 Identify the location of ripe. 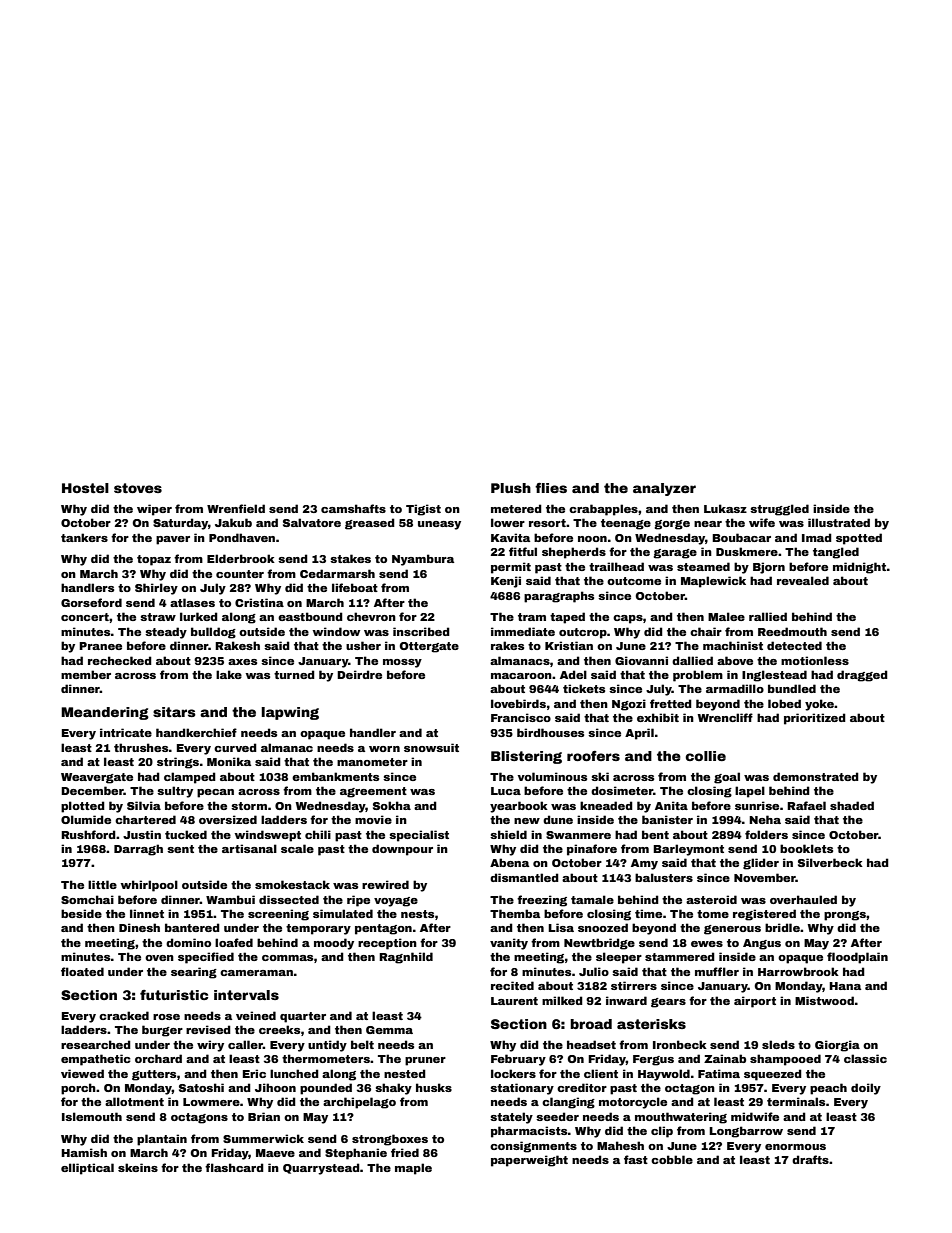
(358, 901).
